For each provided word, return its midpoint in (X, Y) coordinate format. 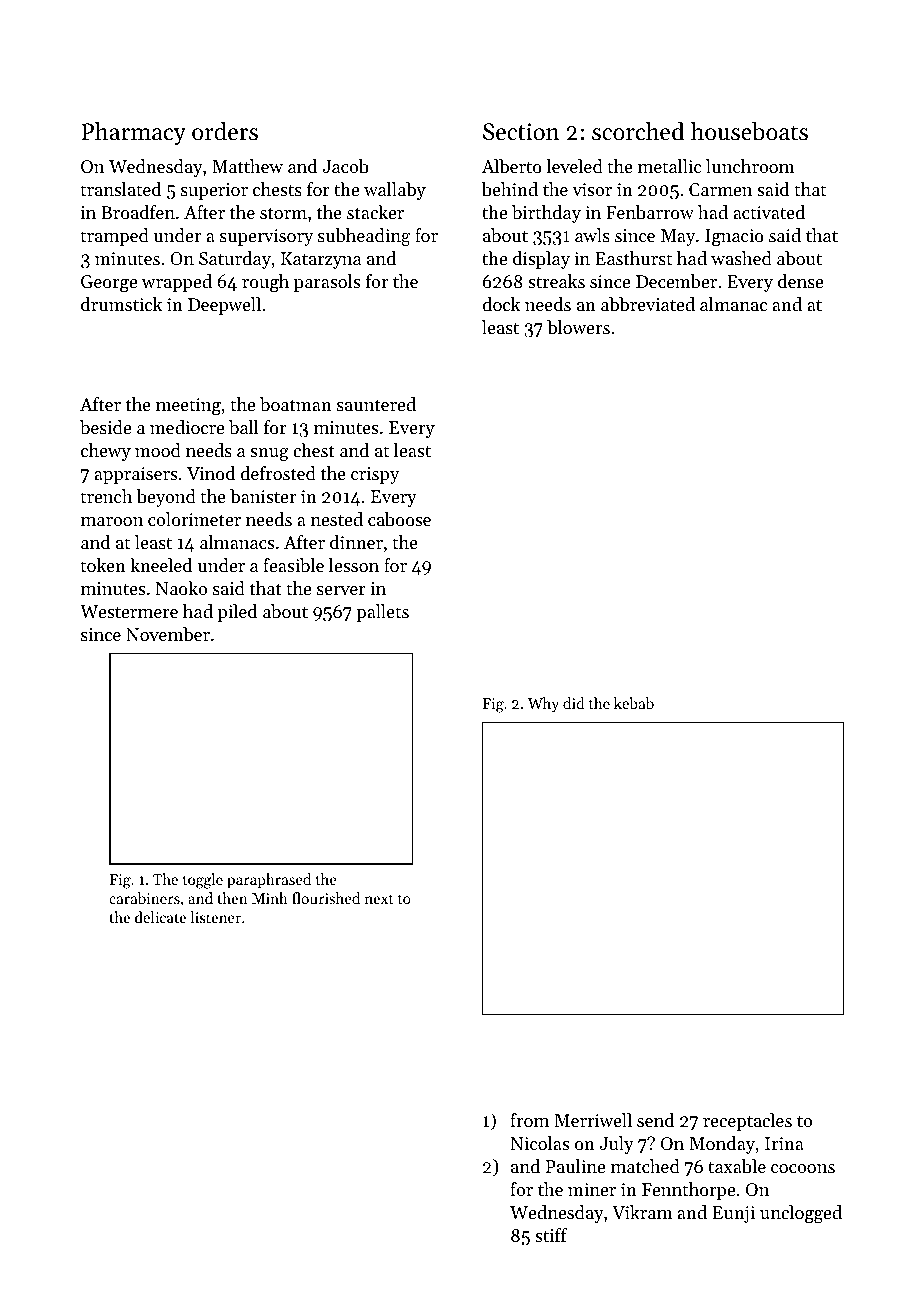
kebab (634, 703)
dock (501, 304)
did (574, 703)
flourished (326, 898)
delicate (160, 917)
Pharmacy (133, 133)
